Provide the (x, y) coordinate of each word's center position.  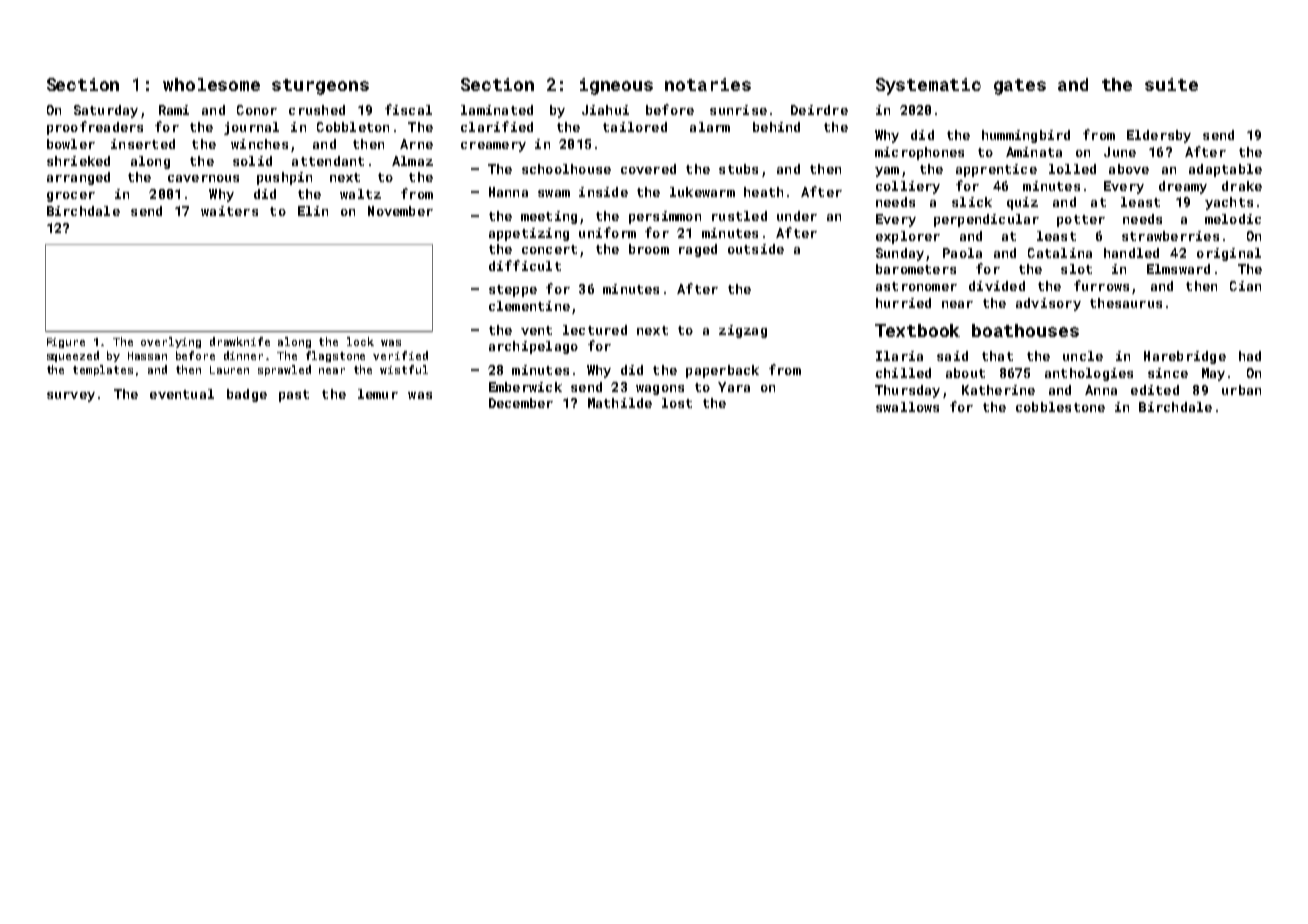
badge (247, 395)
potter (1081, 221)
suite (1171, 84)
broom (649, 249)
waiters (229, 211)
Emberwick (525, 387)
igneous (616, 86)
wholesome (211, 84)
